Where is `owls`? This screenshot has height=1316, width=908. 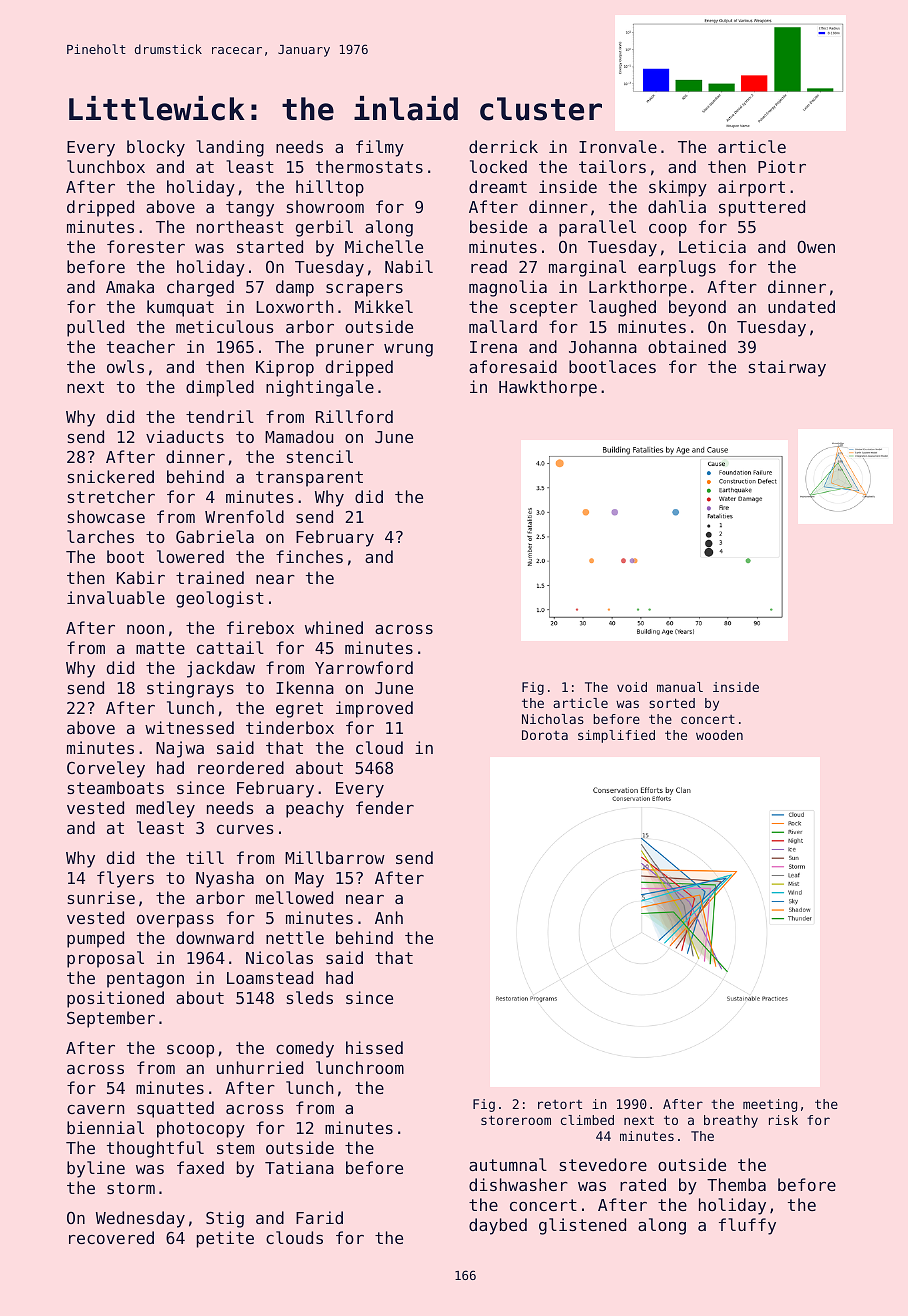
owls is located at coordinates (125, 366).
